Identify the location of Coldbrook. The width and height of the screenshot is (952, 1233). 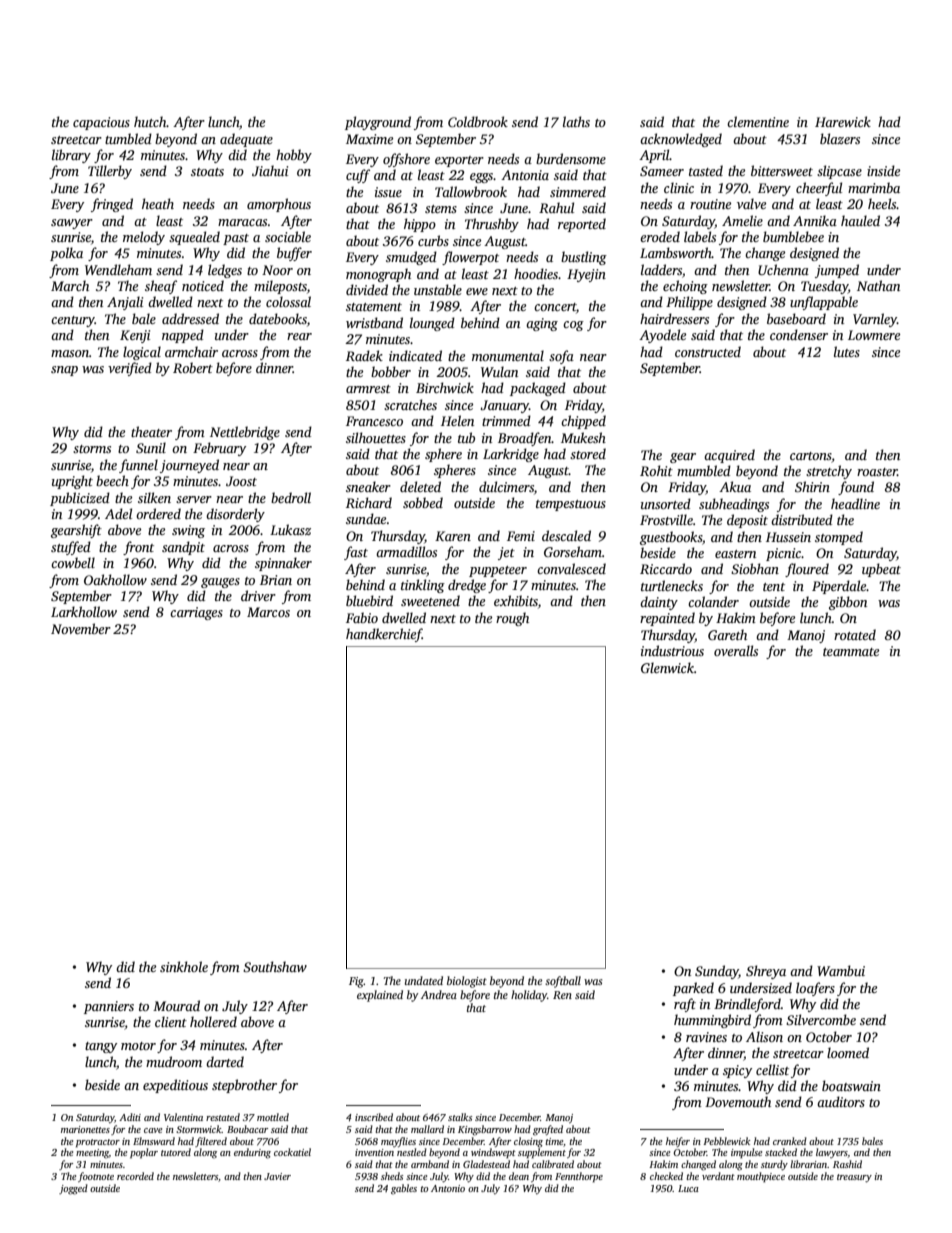
(478, 121).
